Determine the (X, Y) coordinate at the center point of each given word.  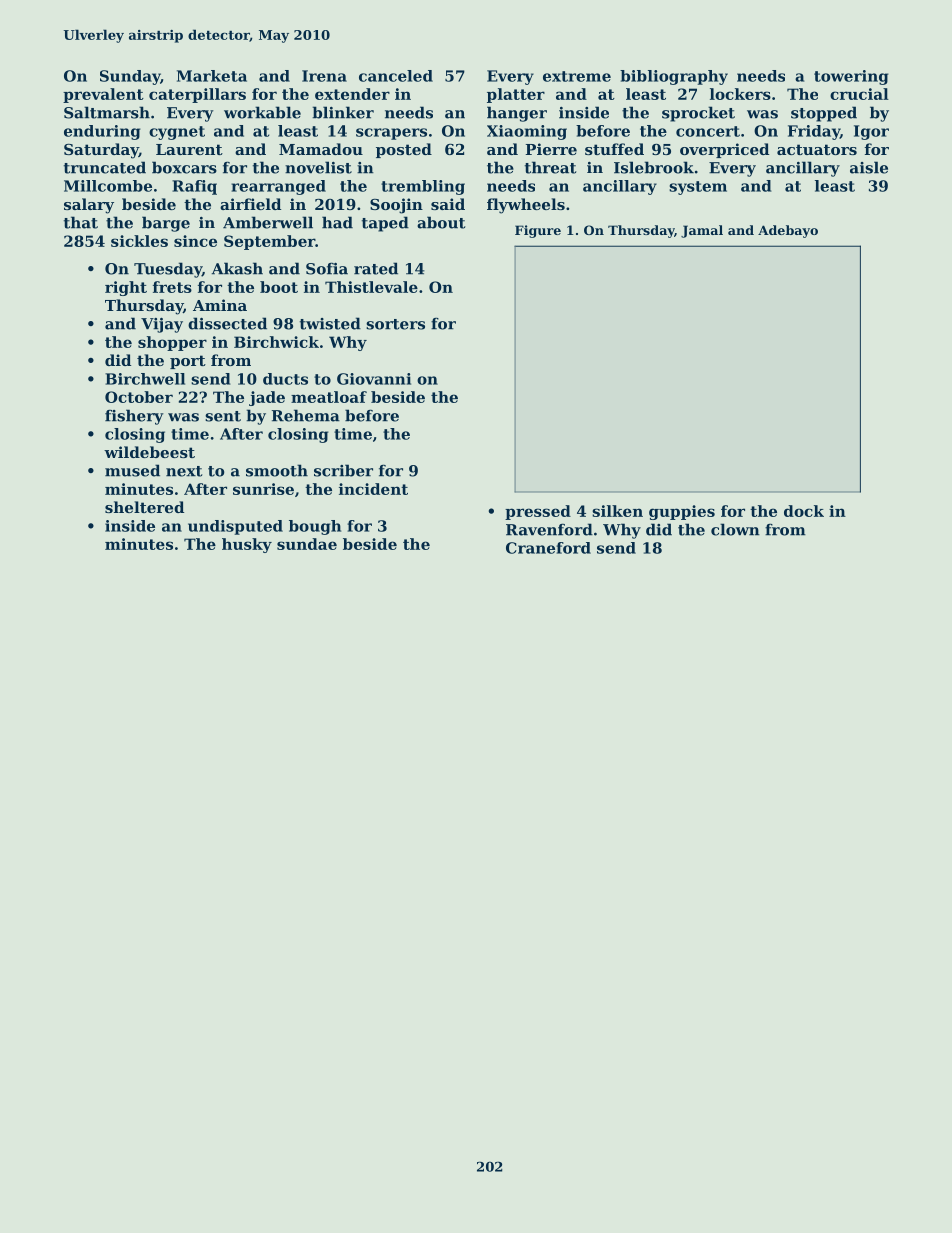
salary (89, 206)
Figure (538, 231)
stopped (824, 114)
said (448, 204)
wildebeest (149, 452)
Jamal (702, 231)
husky (247, 545)
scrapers (391, 134)
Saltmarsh (107, 112)
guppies (682, 512)
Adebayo (788, 231)
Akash (237, 268)
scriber (343, 470)
